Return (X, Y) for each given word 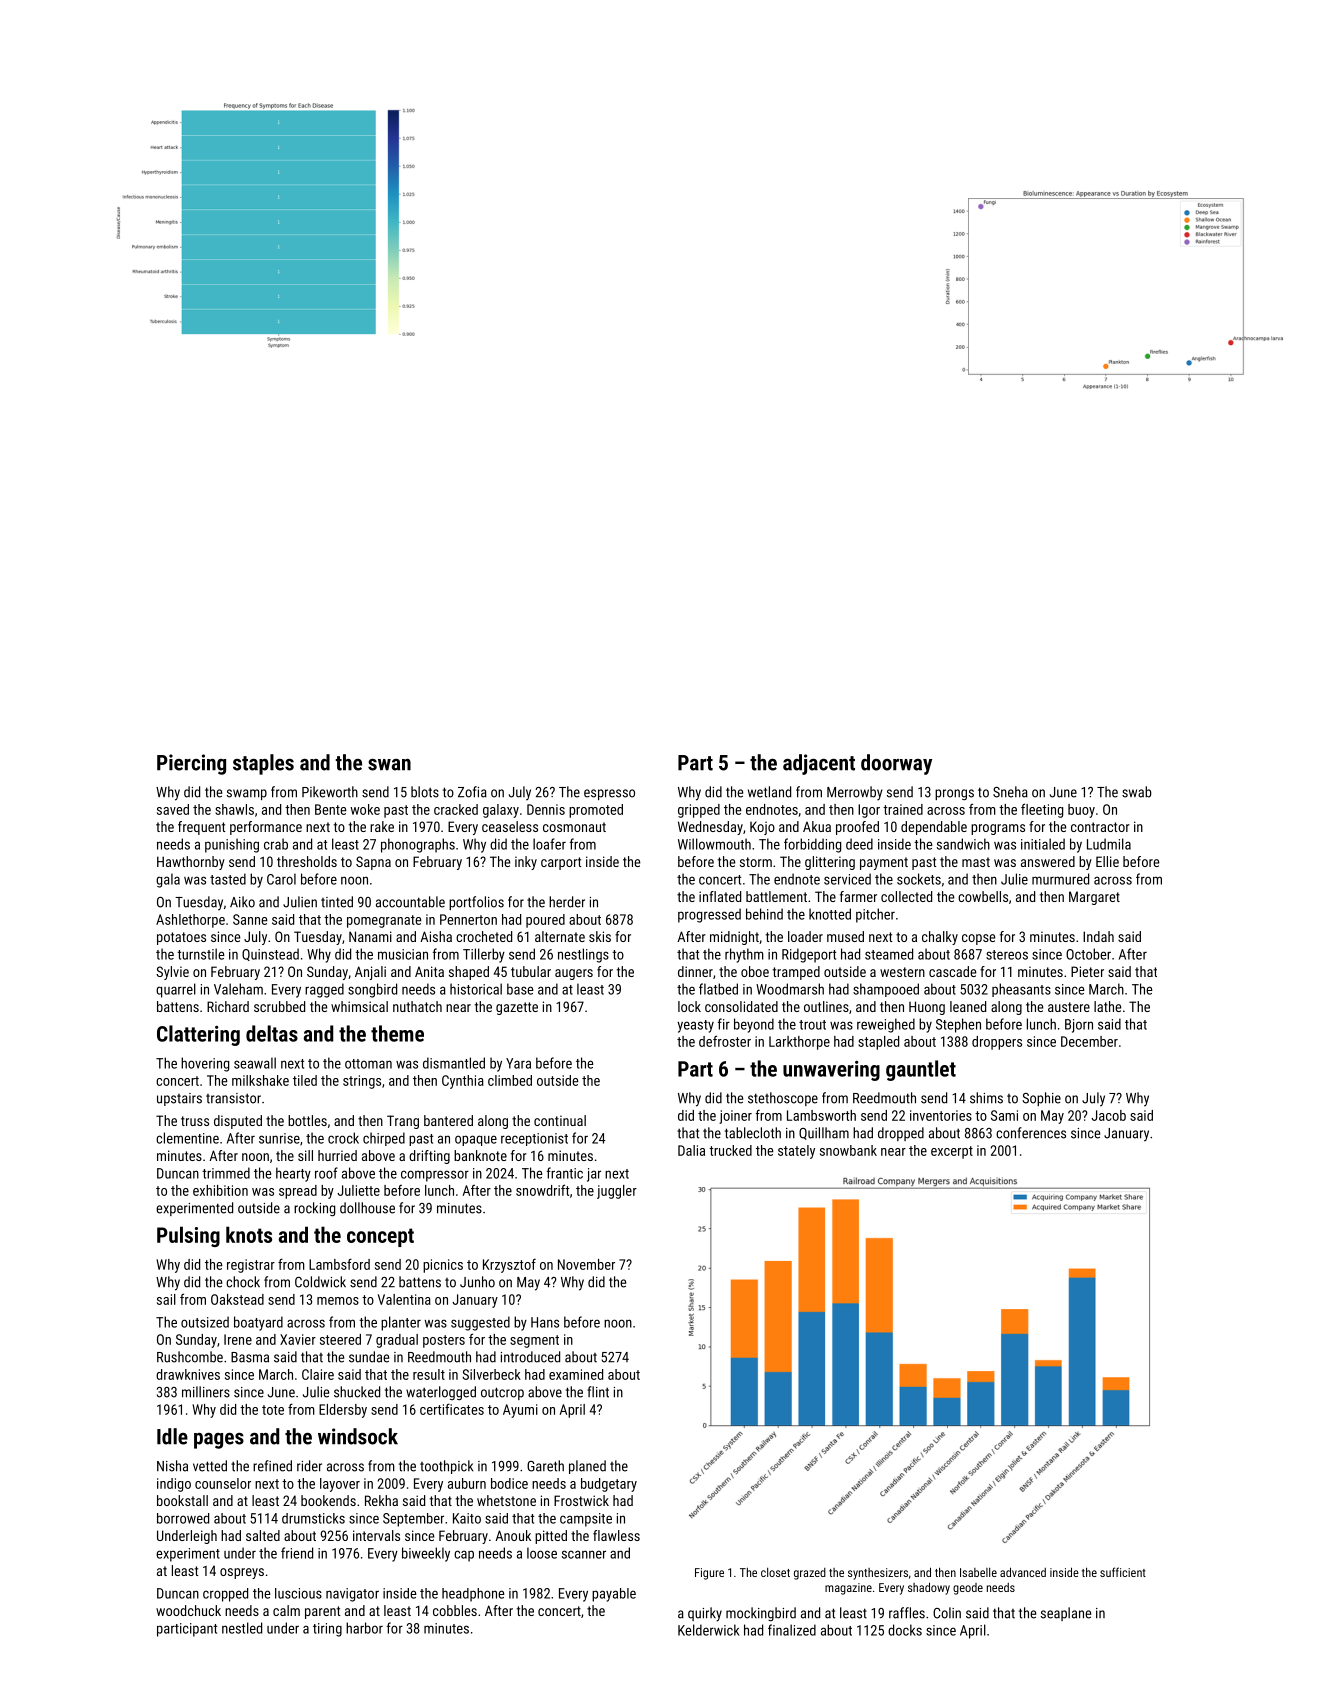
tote (273, 1410)
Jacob (1108, 1115)
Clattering (198, 1035)
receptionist (534, 1139)
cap (464, 1556)
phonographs (418, 845)
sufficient (1123, 1572)
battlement (776, 896)
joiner (735, 1117)
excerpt (952, 1152)
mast (976, 862)
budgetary (609, 1485)
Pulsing (188, 1236)
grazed (810, 1574)
